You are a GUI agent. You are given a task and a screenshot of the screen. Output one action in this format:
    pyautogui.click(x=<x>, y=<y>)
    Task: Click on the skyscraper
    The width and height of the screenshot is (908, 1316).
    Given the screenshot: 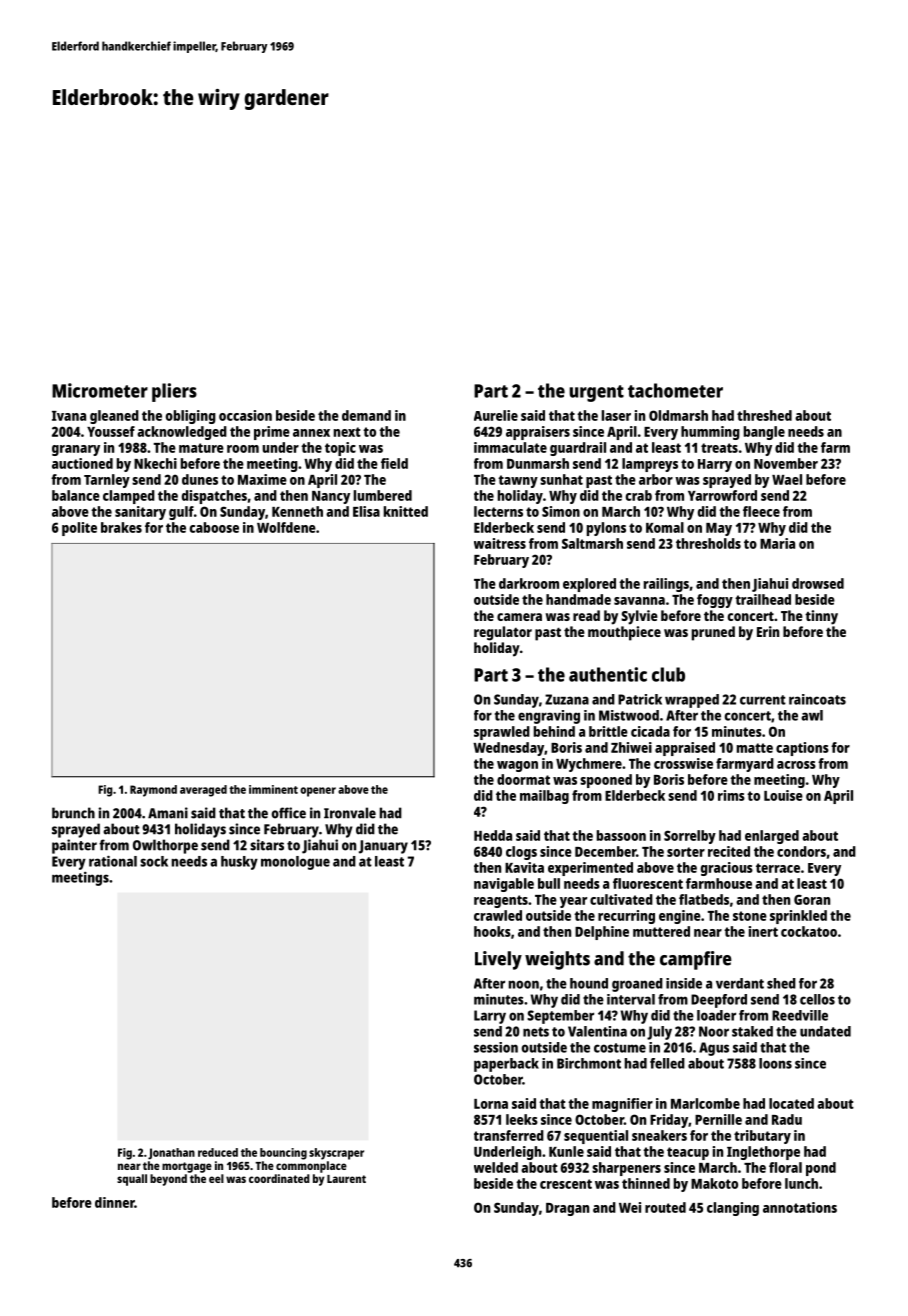 What is the action you would take?
    pyautogui.click(x=336, y=1154)
